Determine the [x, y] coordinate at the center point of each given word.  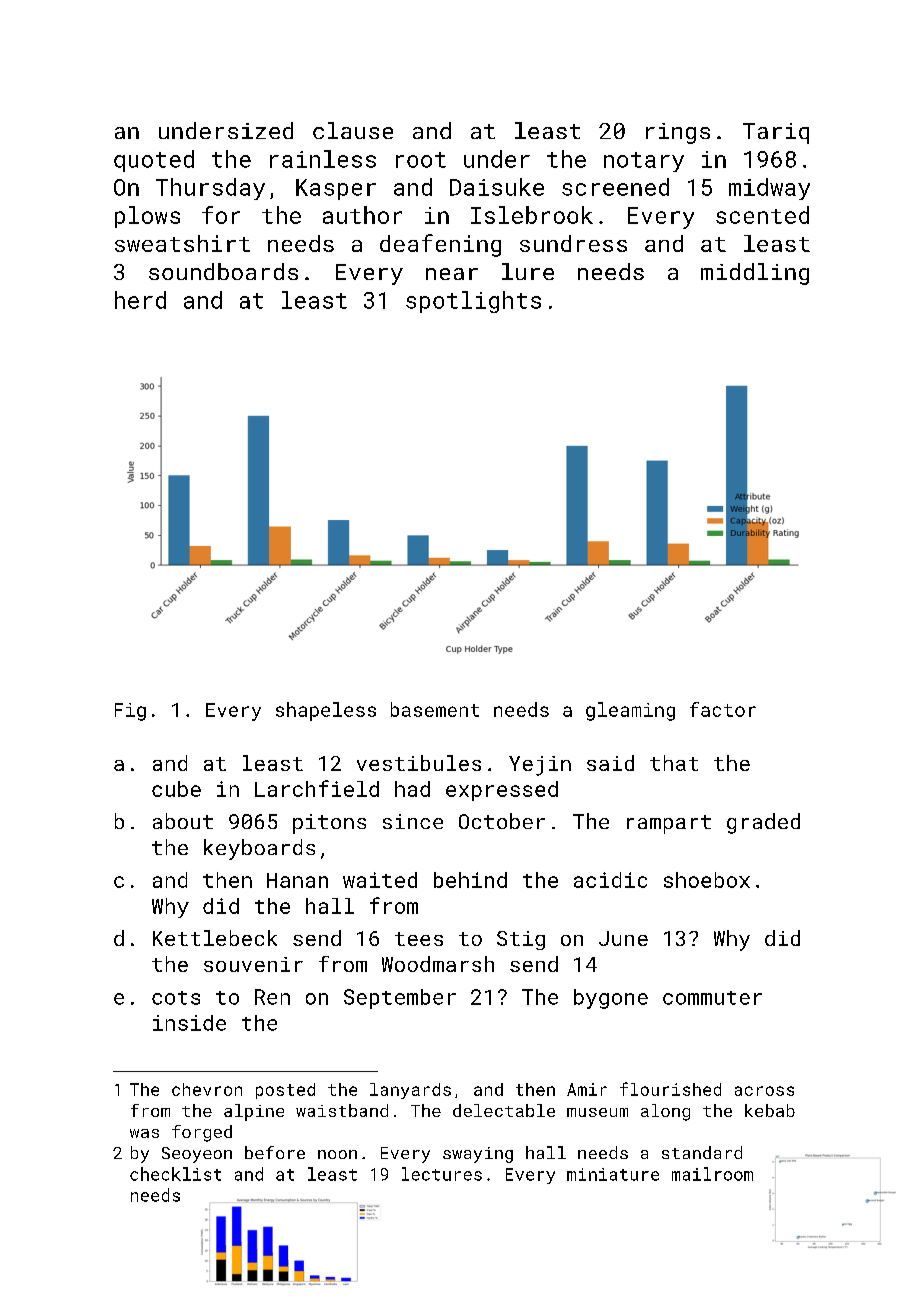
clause [353, 130]
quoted [154, 161]
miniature [613, 1174]
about [183, 821]
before [275, 1152]
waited [380, 880]
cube [176, 789]
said [610, 763]
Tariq [776, 133]
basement [435, 709]
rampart [669, 824]
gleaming [630, 711]
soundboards [223, 271]
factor [723, 709]
